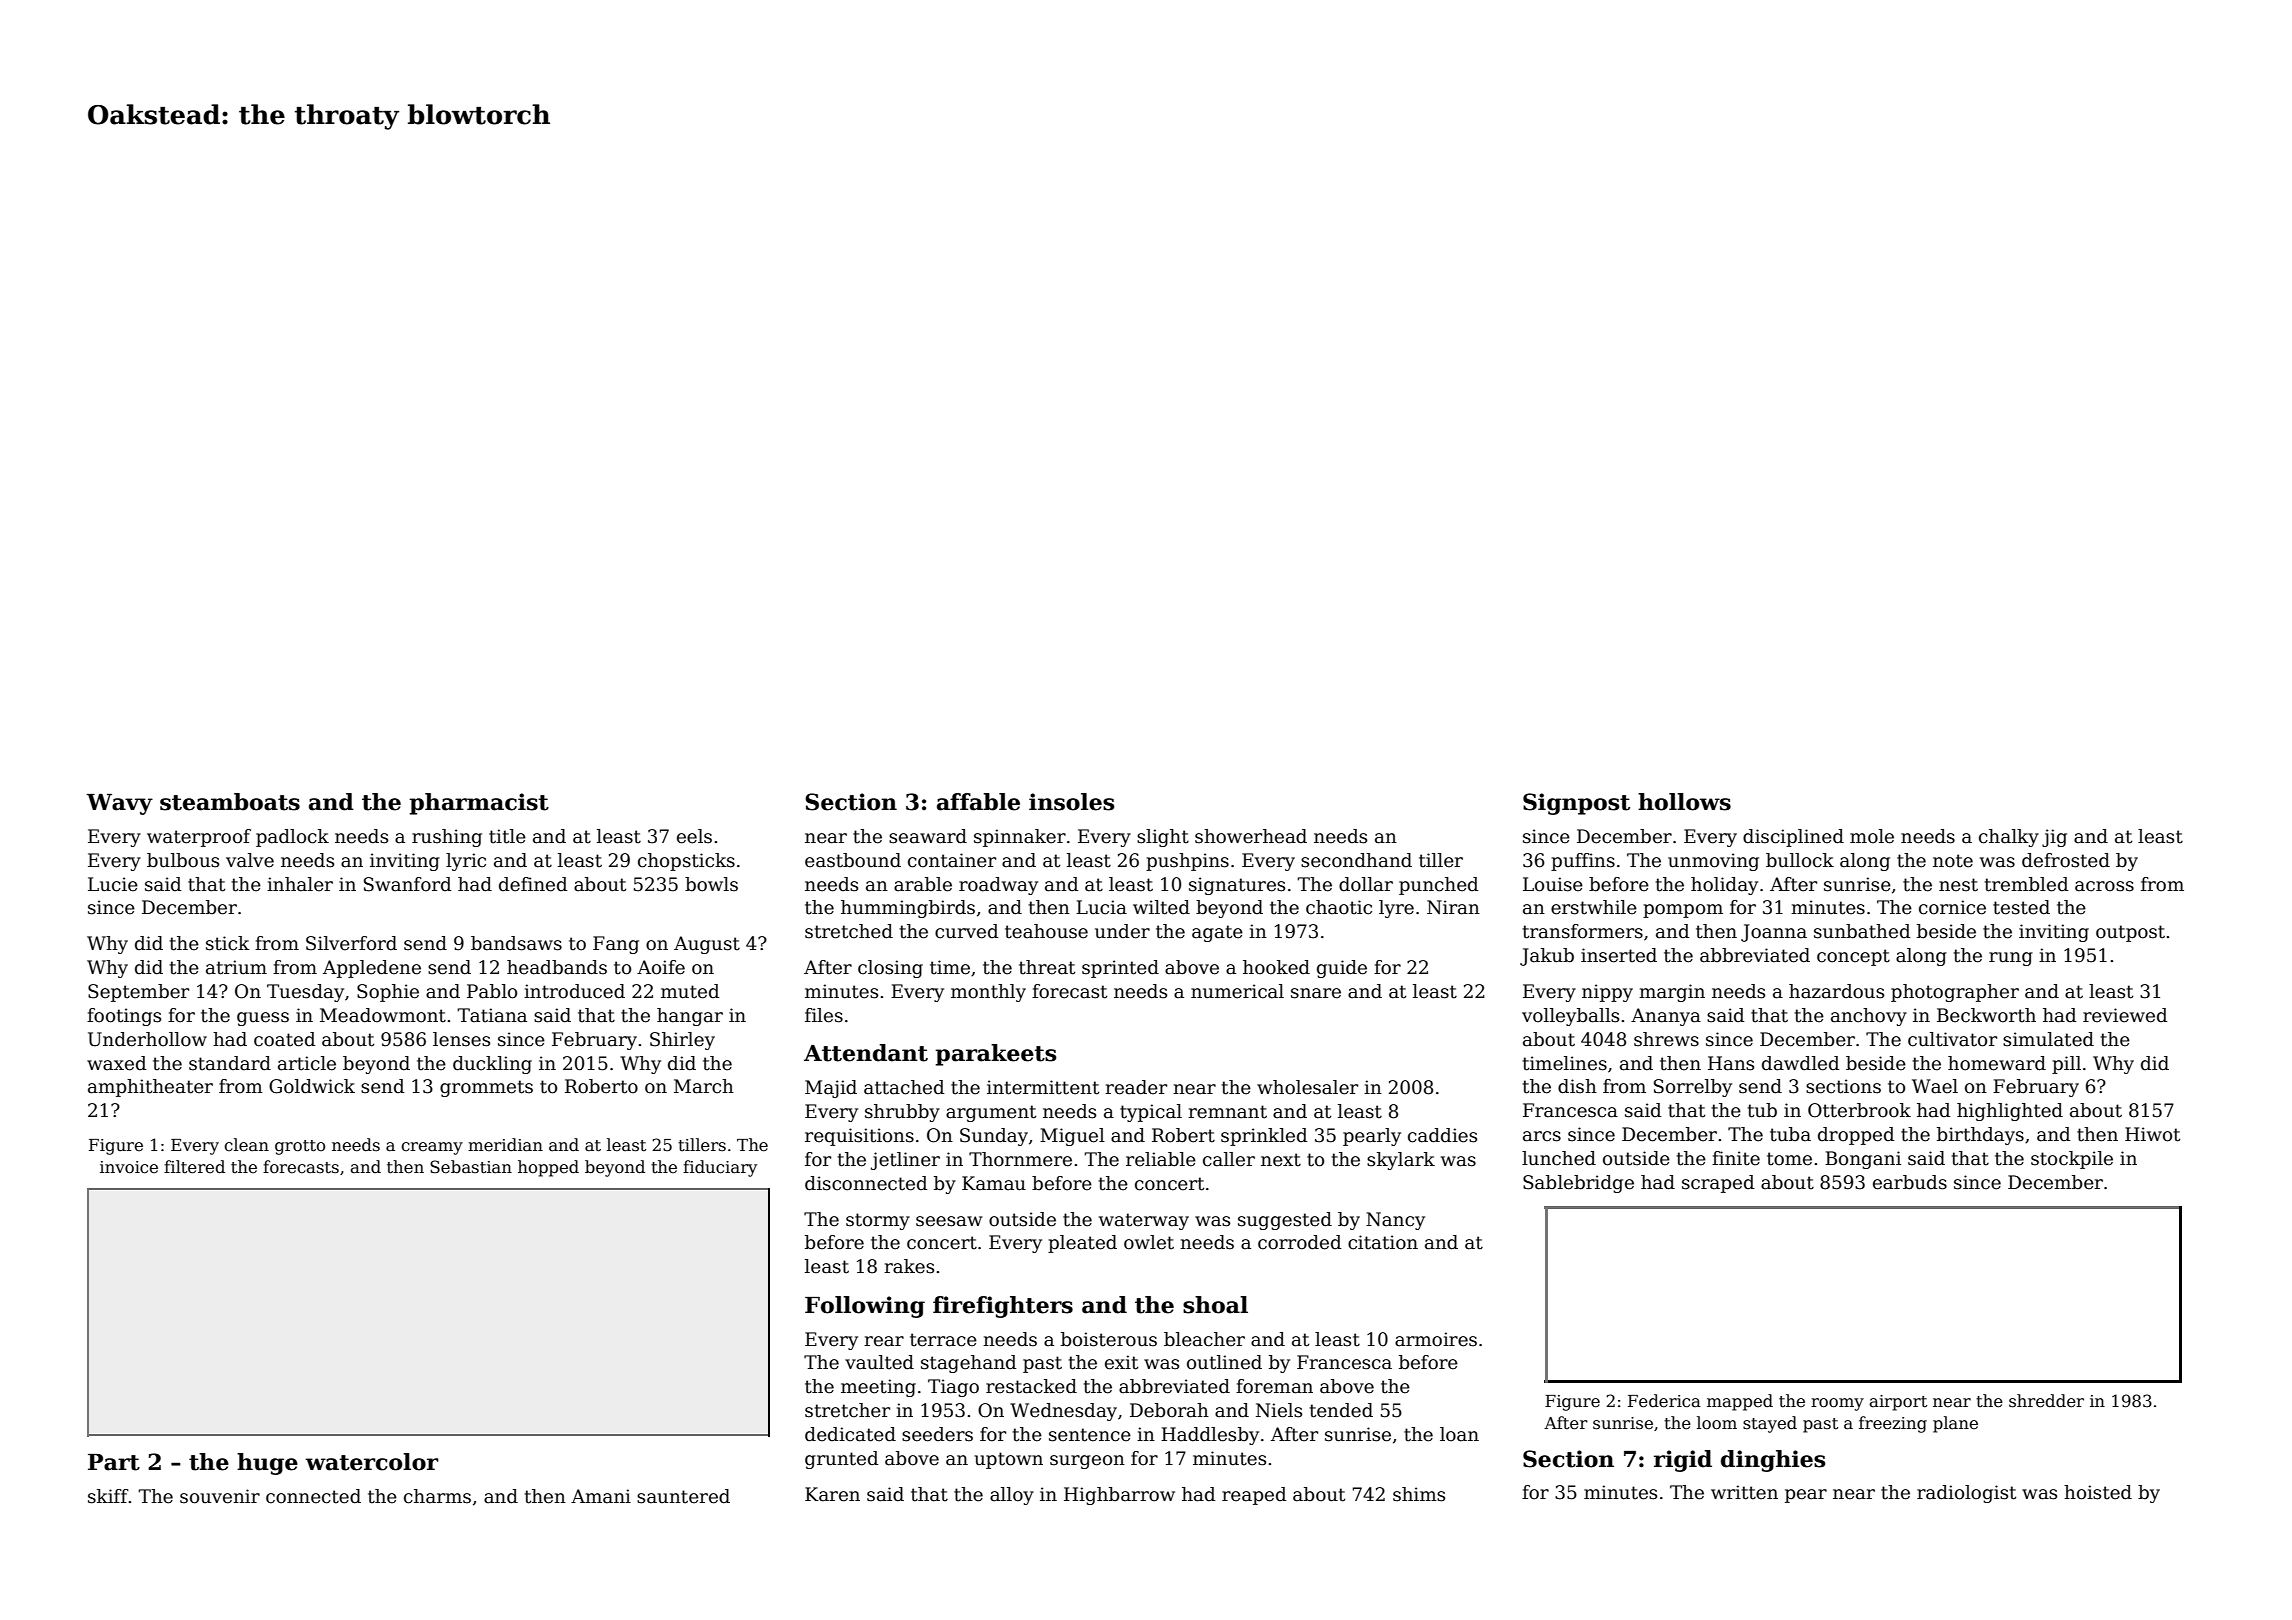 Image resolution: width=2292 pixels, height=1620 pixels. I want to click on hoisted, so click(2098, 1492).
